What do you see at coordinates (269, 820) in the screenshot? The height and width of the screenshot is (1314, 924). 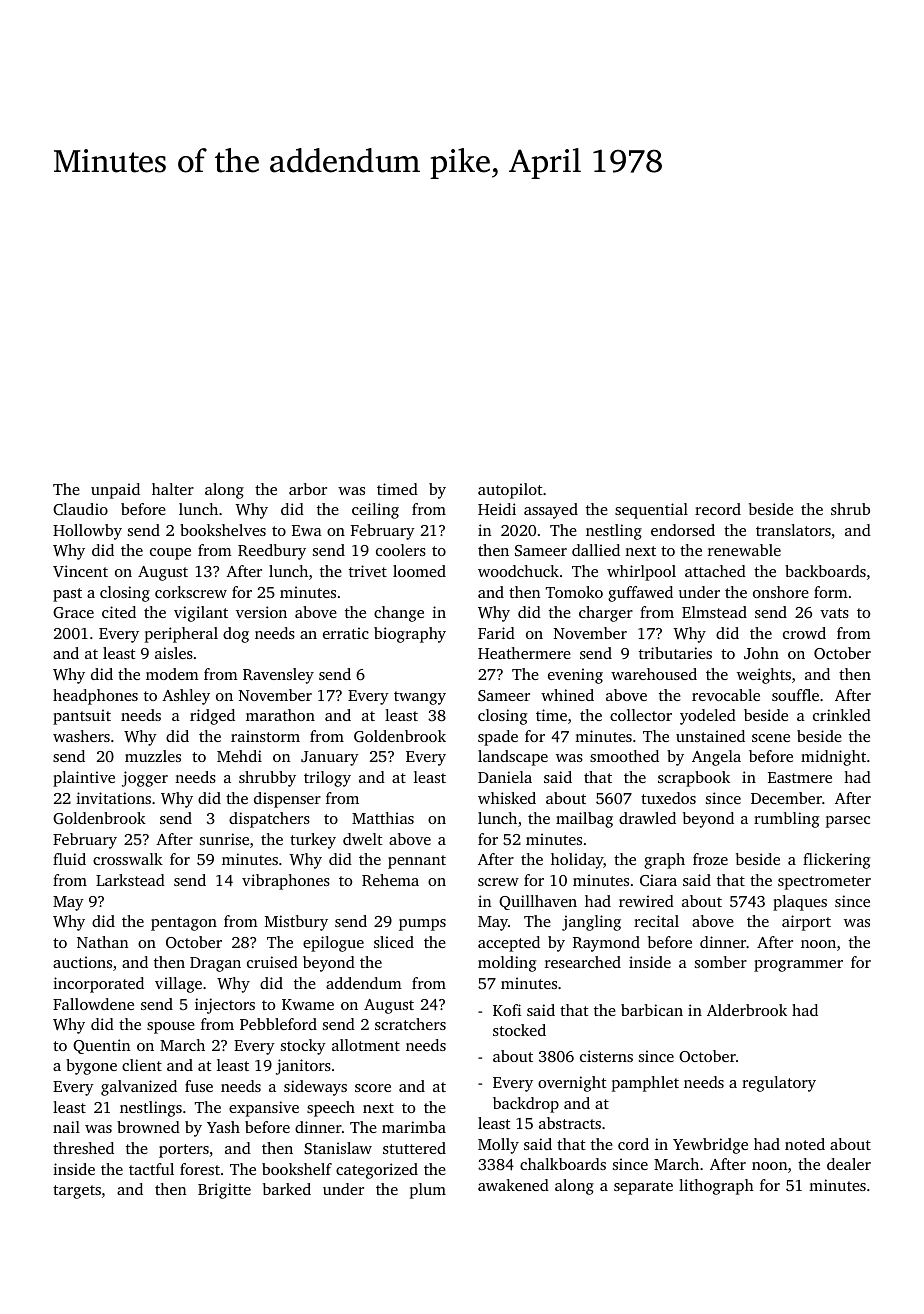 I see `dispatchers` at bounding box center [269, 820].
